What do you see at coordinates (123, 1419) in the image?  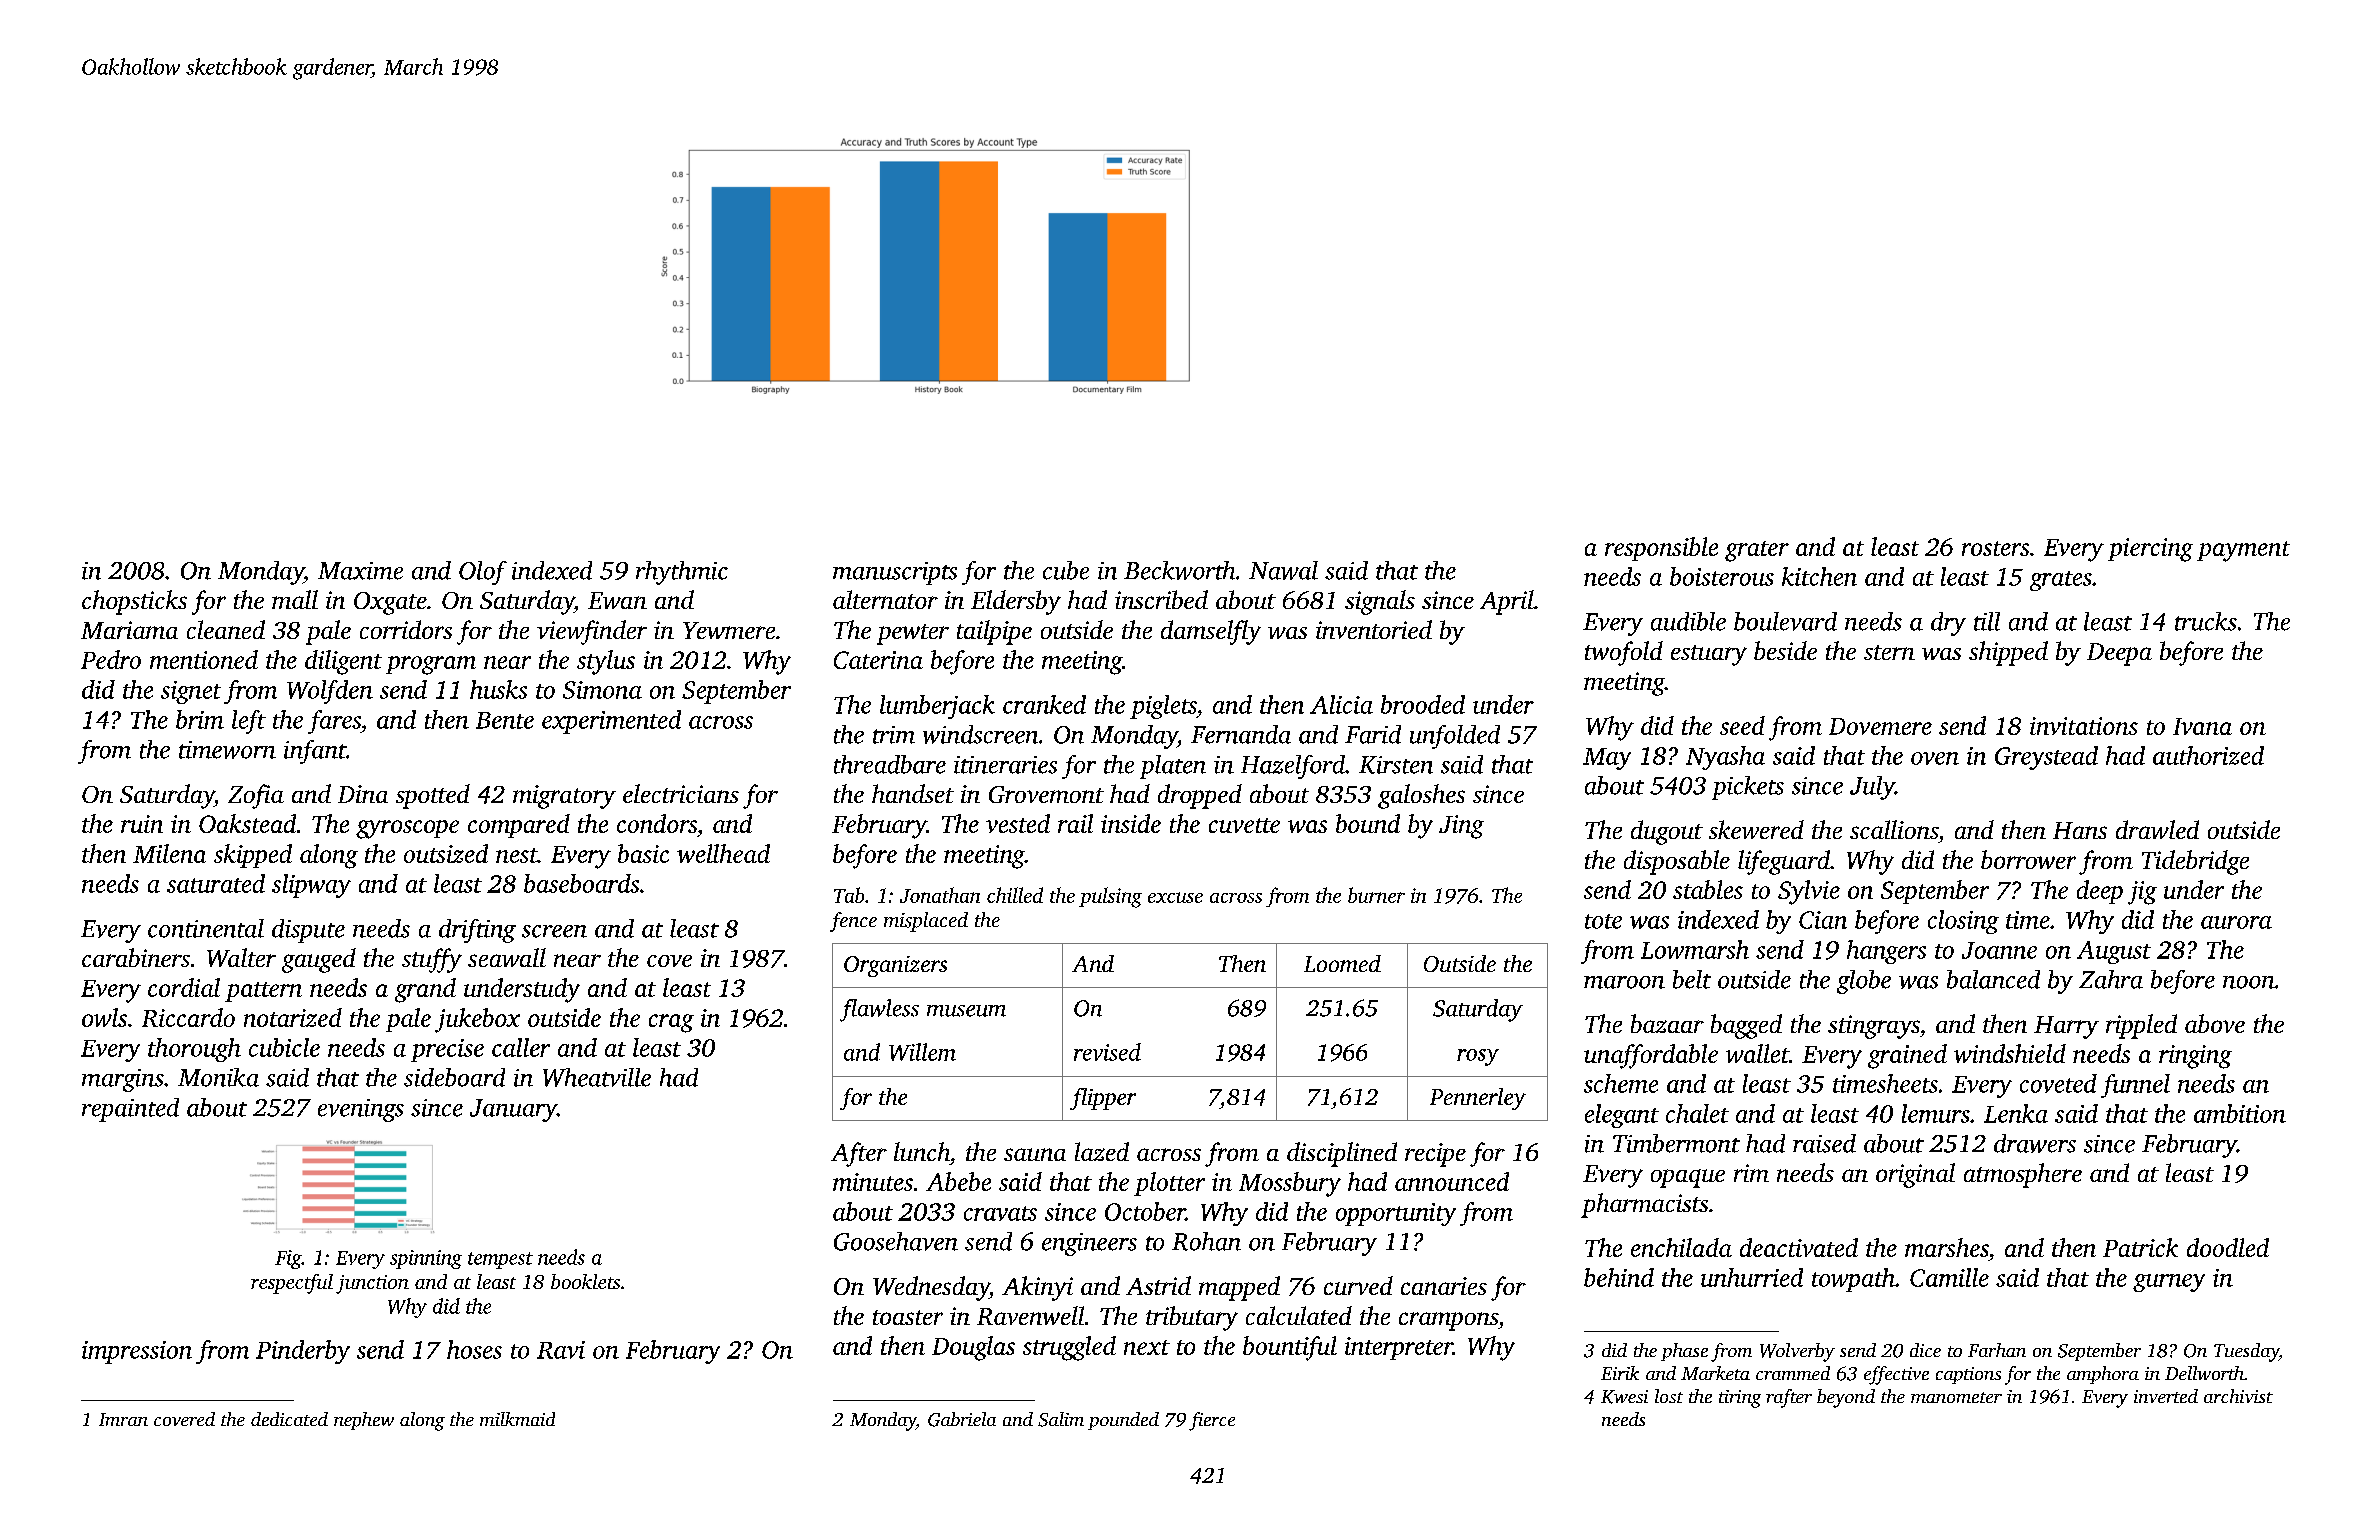 I see `Imran` at bounding box center [123, 1419].
